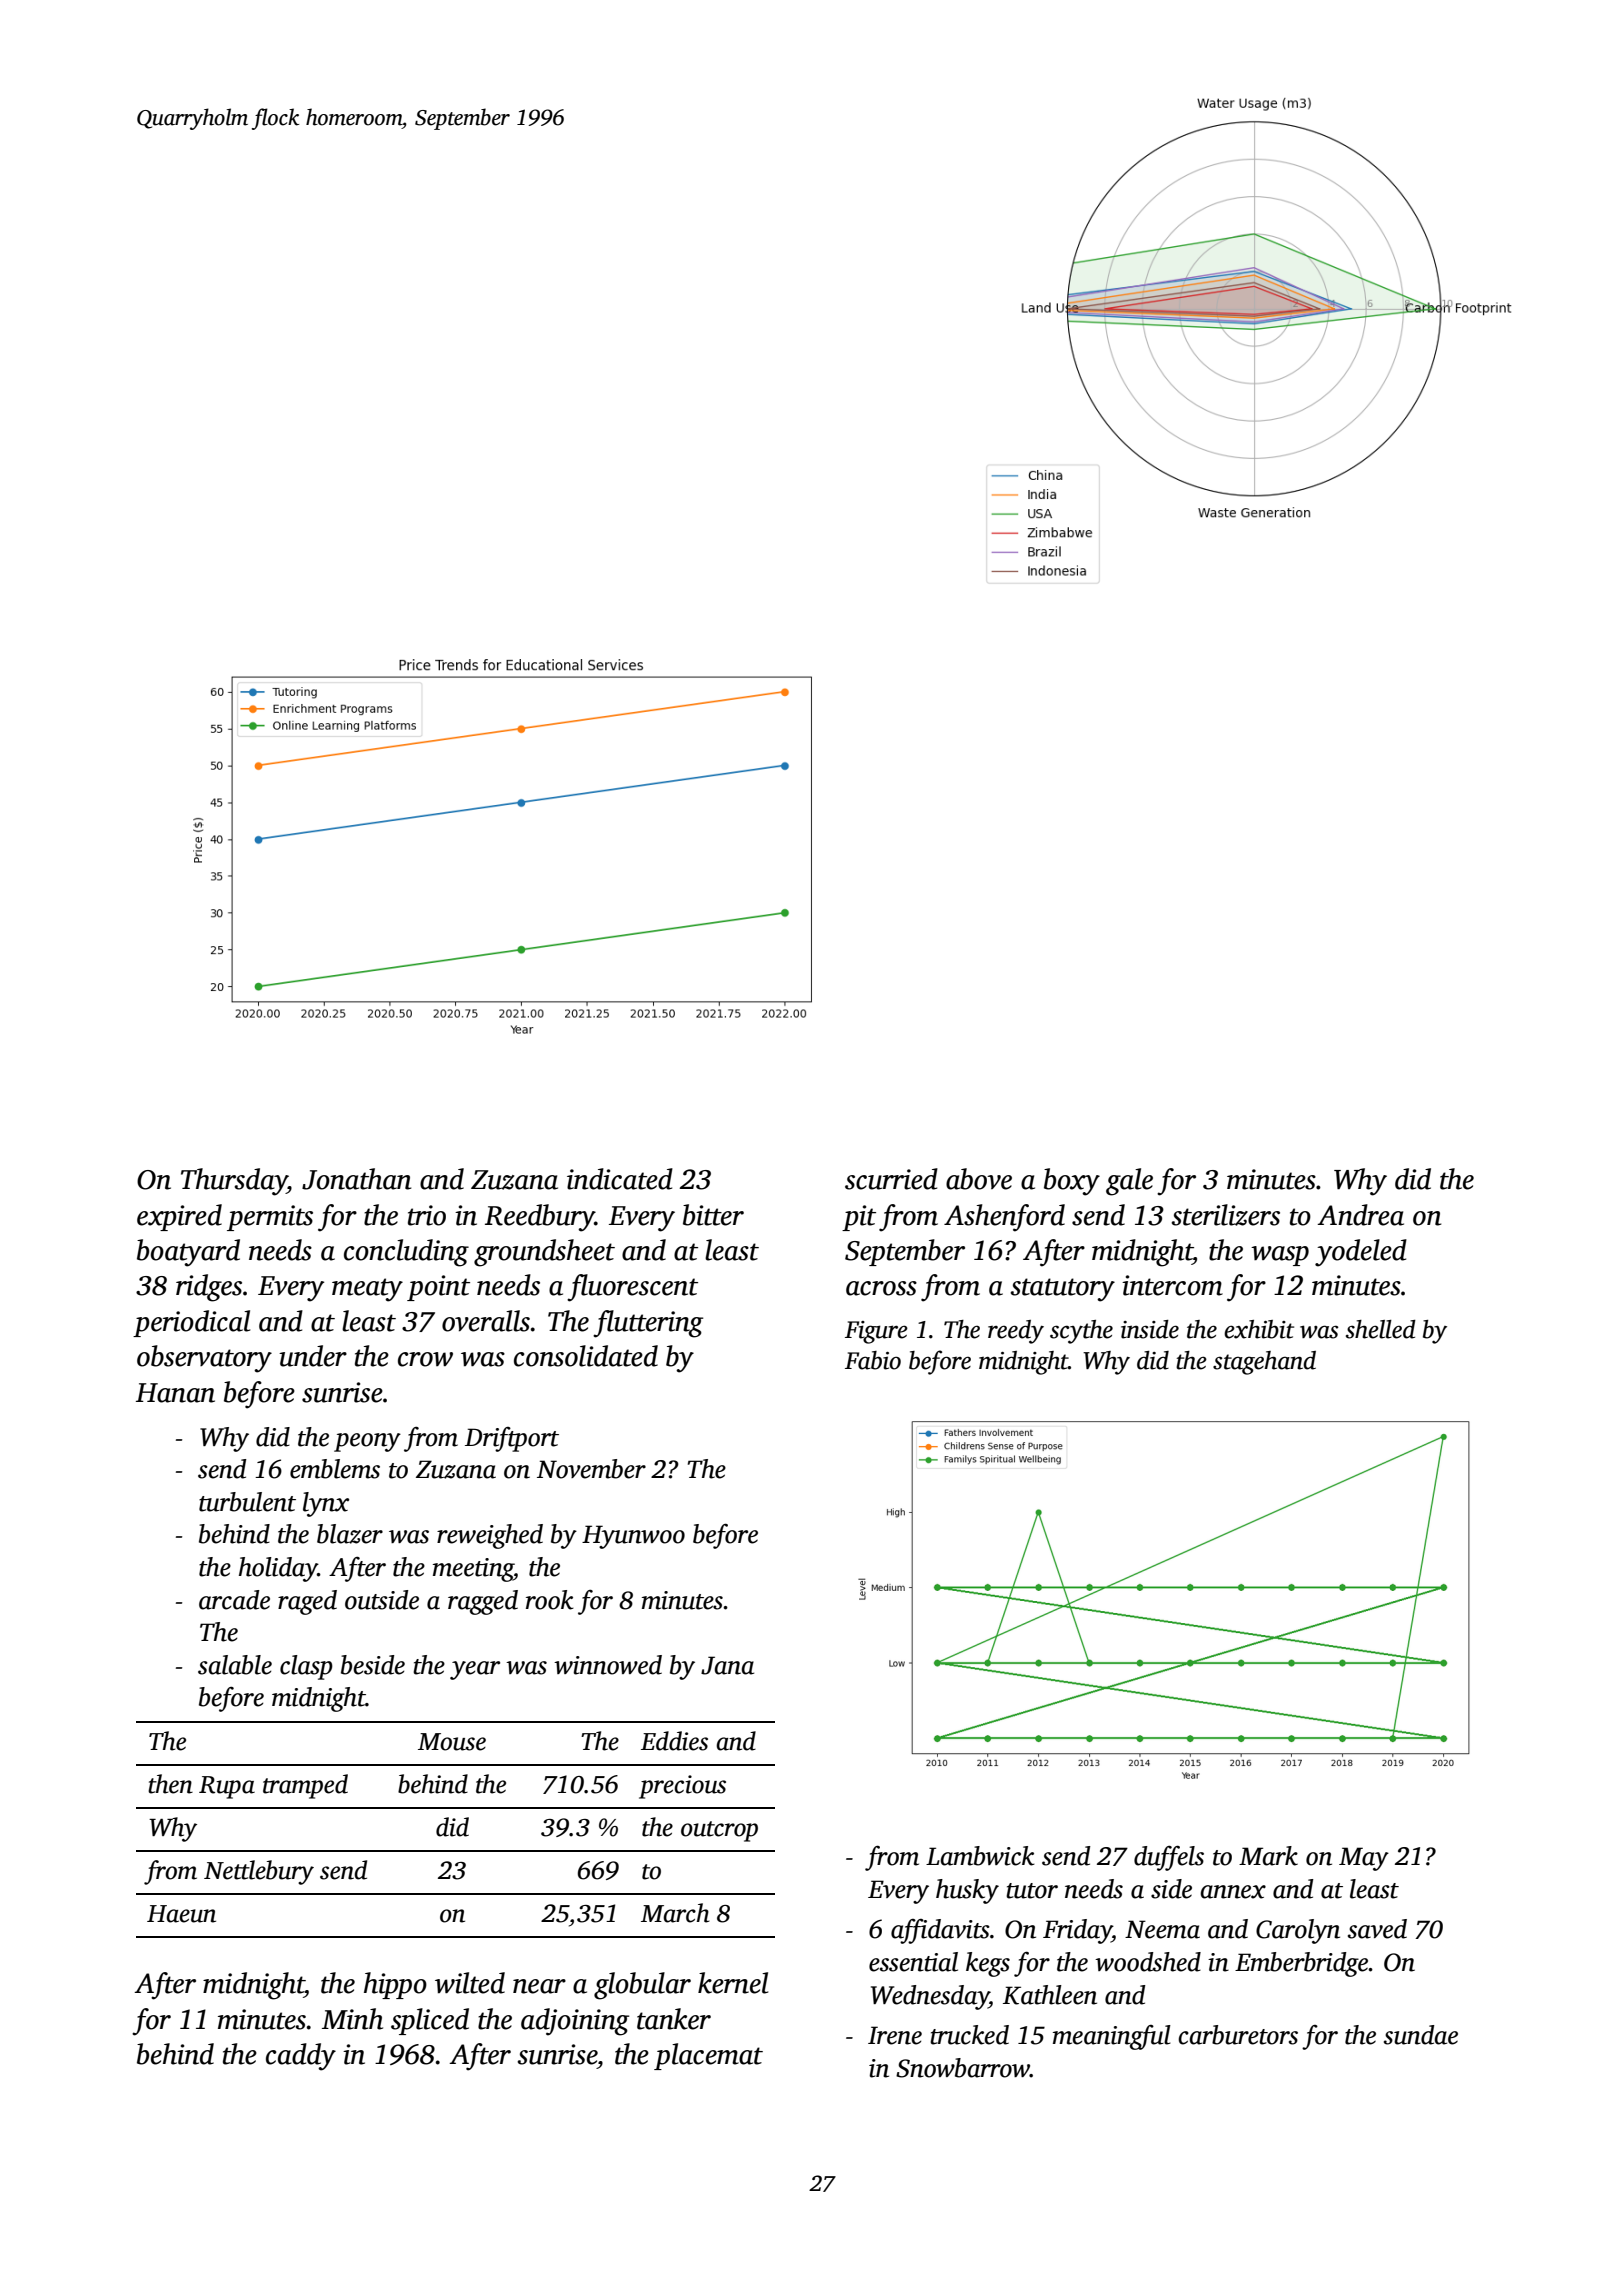 The image size is (1620, 2292). What do you see at coordinates (719, 1831) in the screenshot?
I see `outcrop` at bounding box center [719, 1831].
